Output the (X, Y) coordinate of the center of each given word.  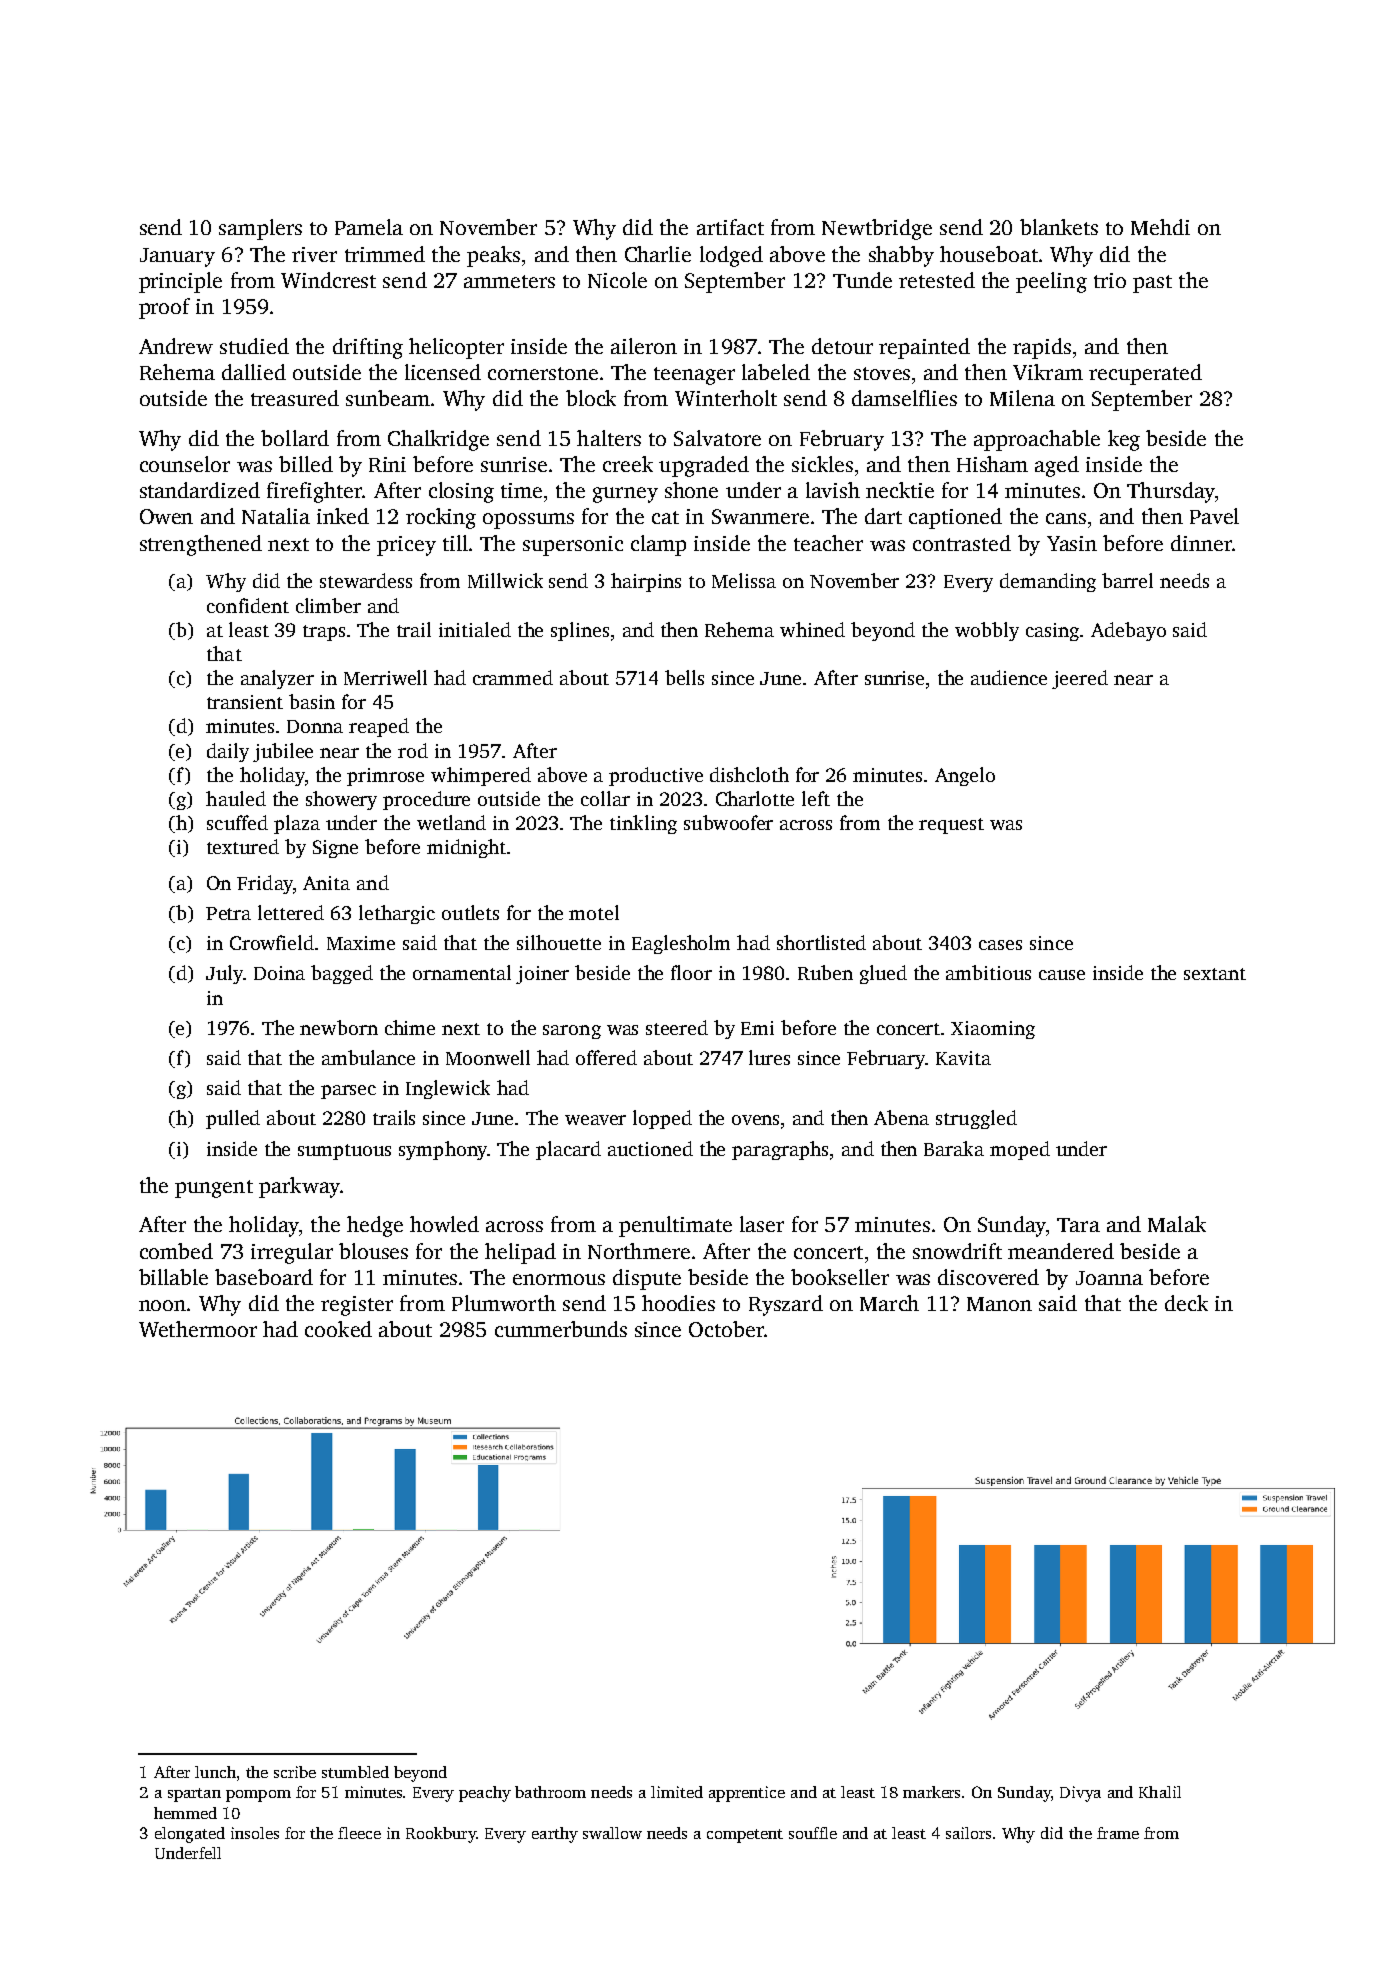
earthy (555, 1835)
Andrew (176, 346)
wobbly (987, 631)
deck (1186, 1303)
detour (842, 346)
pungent (214, 1189)
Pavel (1214, 516)
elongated (190, 1835)
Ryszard (786, 1305)
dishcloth (749, 774)
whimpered (481, 776)
